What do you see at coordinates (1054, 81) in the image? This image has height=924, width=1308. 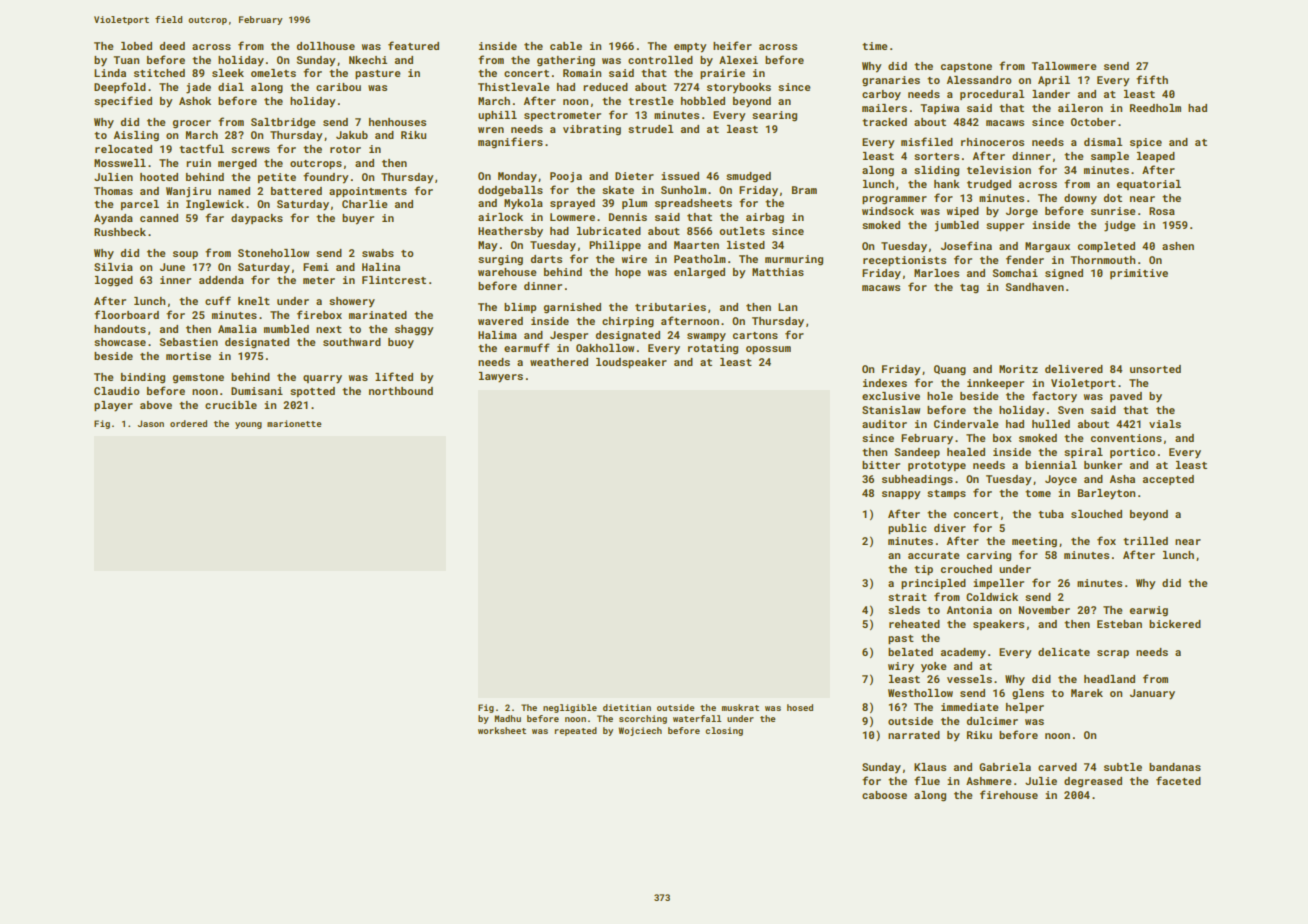 I see `April` at bounding box center [1054, 81].
